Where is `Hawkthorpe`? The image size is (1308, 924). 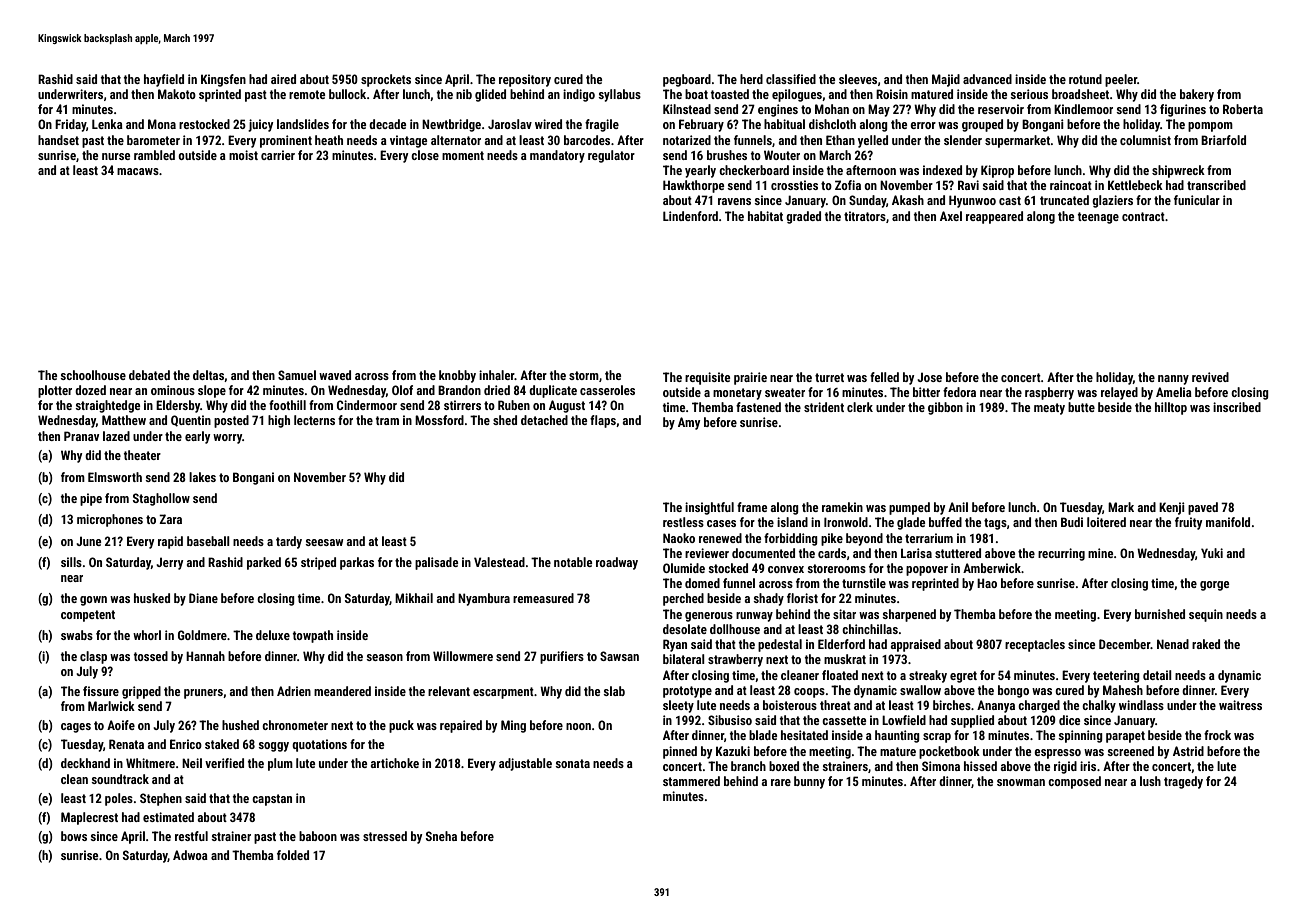
Hawkthorpe is located at coordinates (693, 186).
